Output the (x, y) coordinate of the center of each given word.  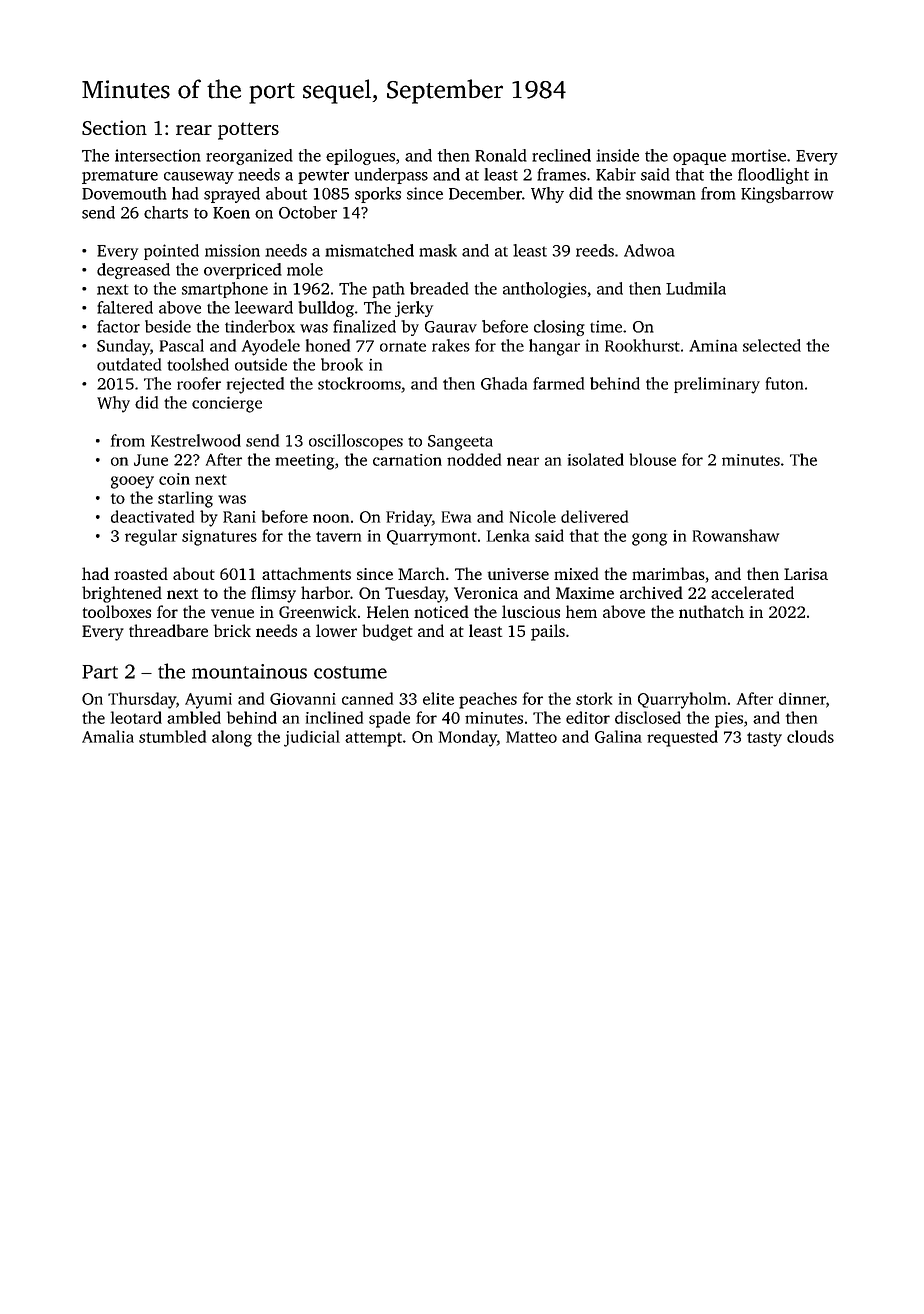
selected (772, 345)
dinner (802, 698)
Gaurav (451, 327)
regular (151, 537)
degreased (133, 271)
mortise (758, 155)
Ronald (501, 155)
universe (518, 574)
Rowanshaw (736, 535)
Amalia (108, 736)
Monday (468, 738)
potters (248, 131)
